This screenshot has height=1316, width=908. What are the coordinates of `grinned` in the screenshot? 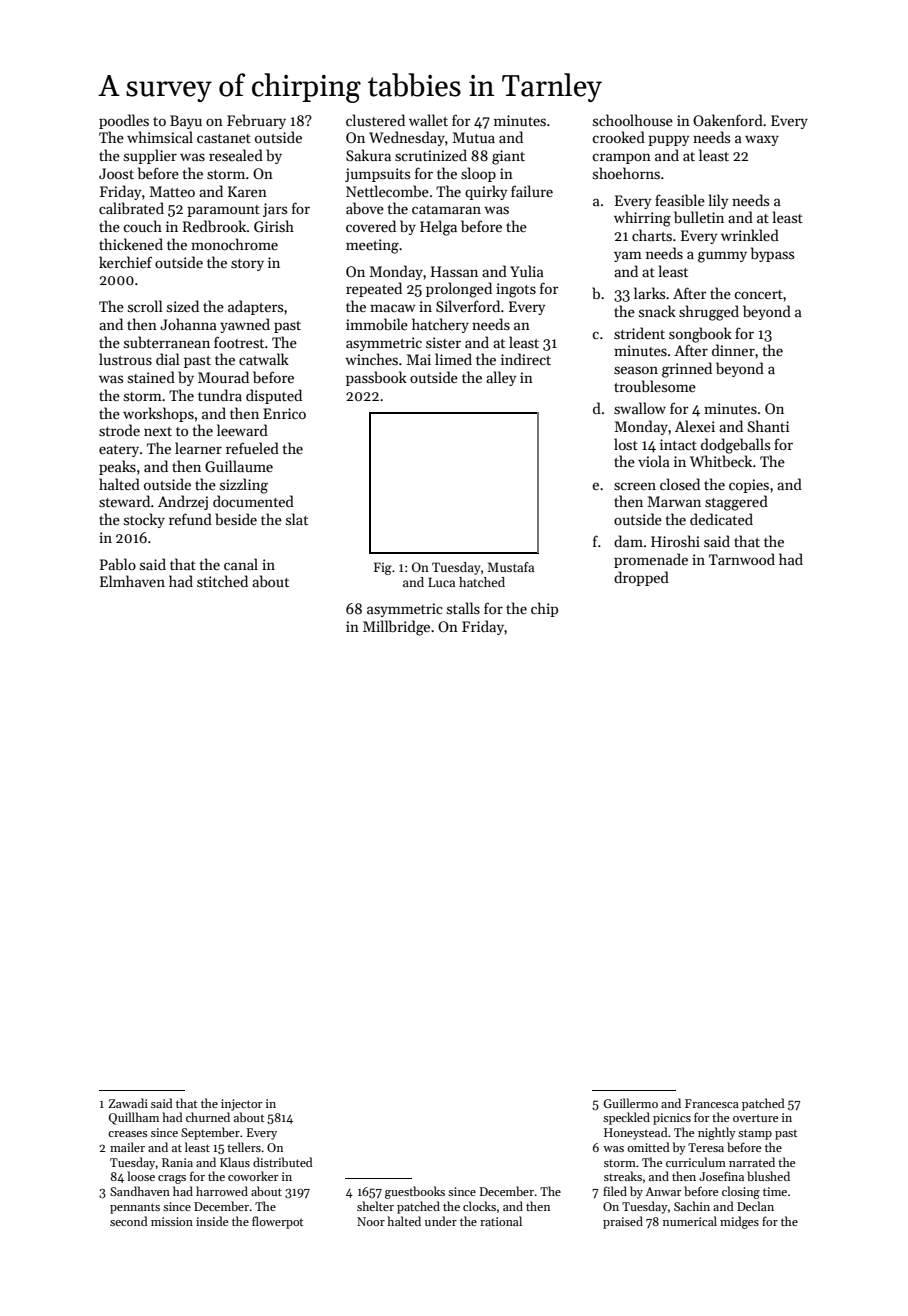 It's located at (687, 370).
